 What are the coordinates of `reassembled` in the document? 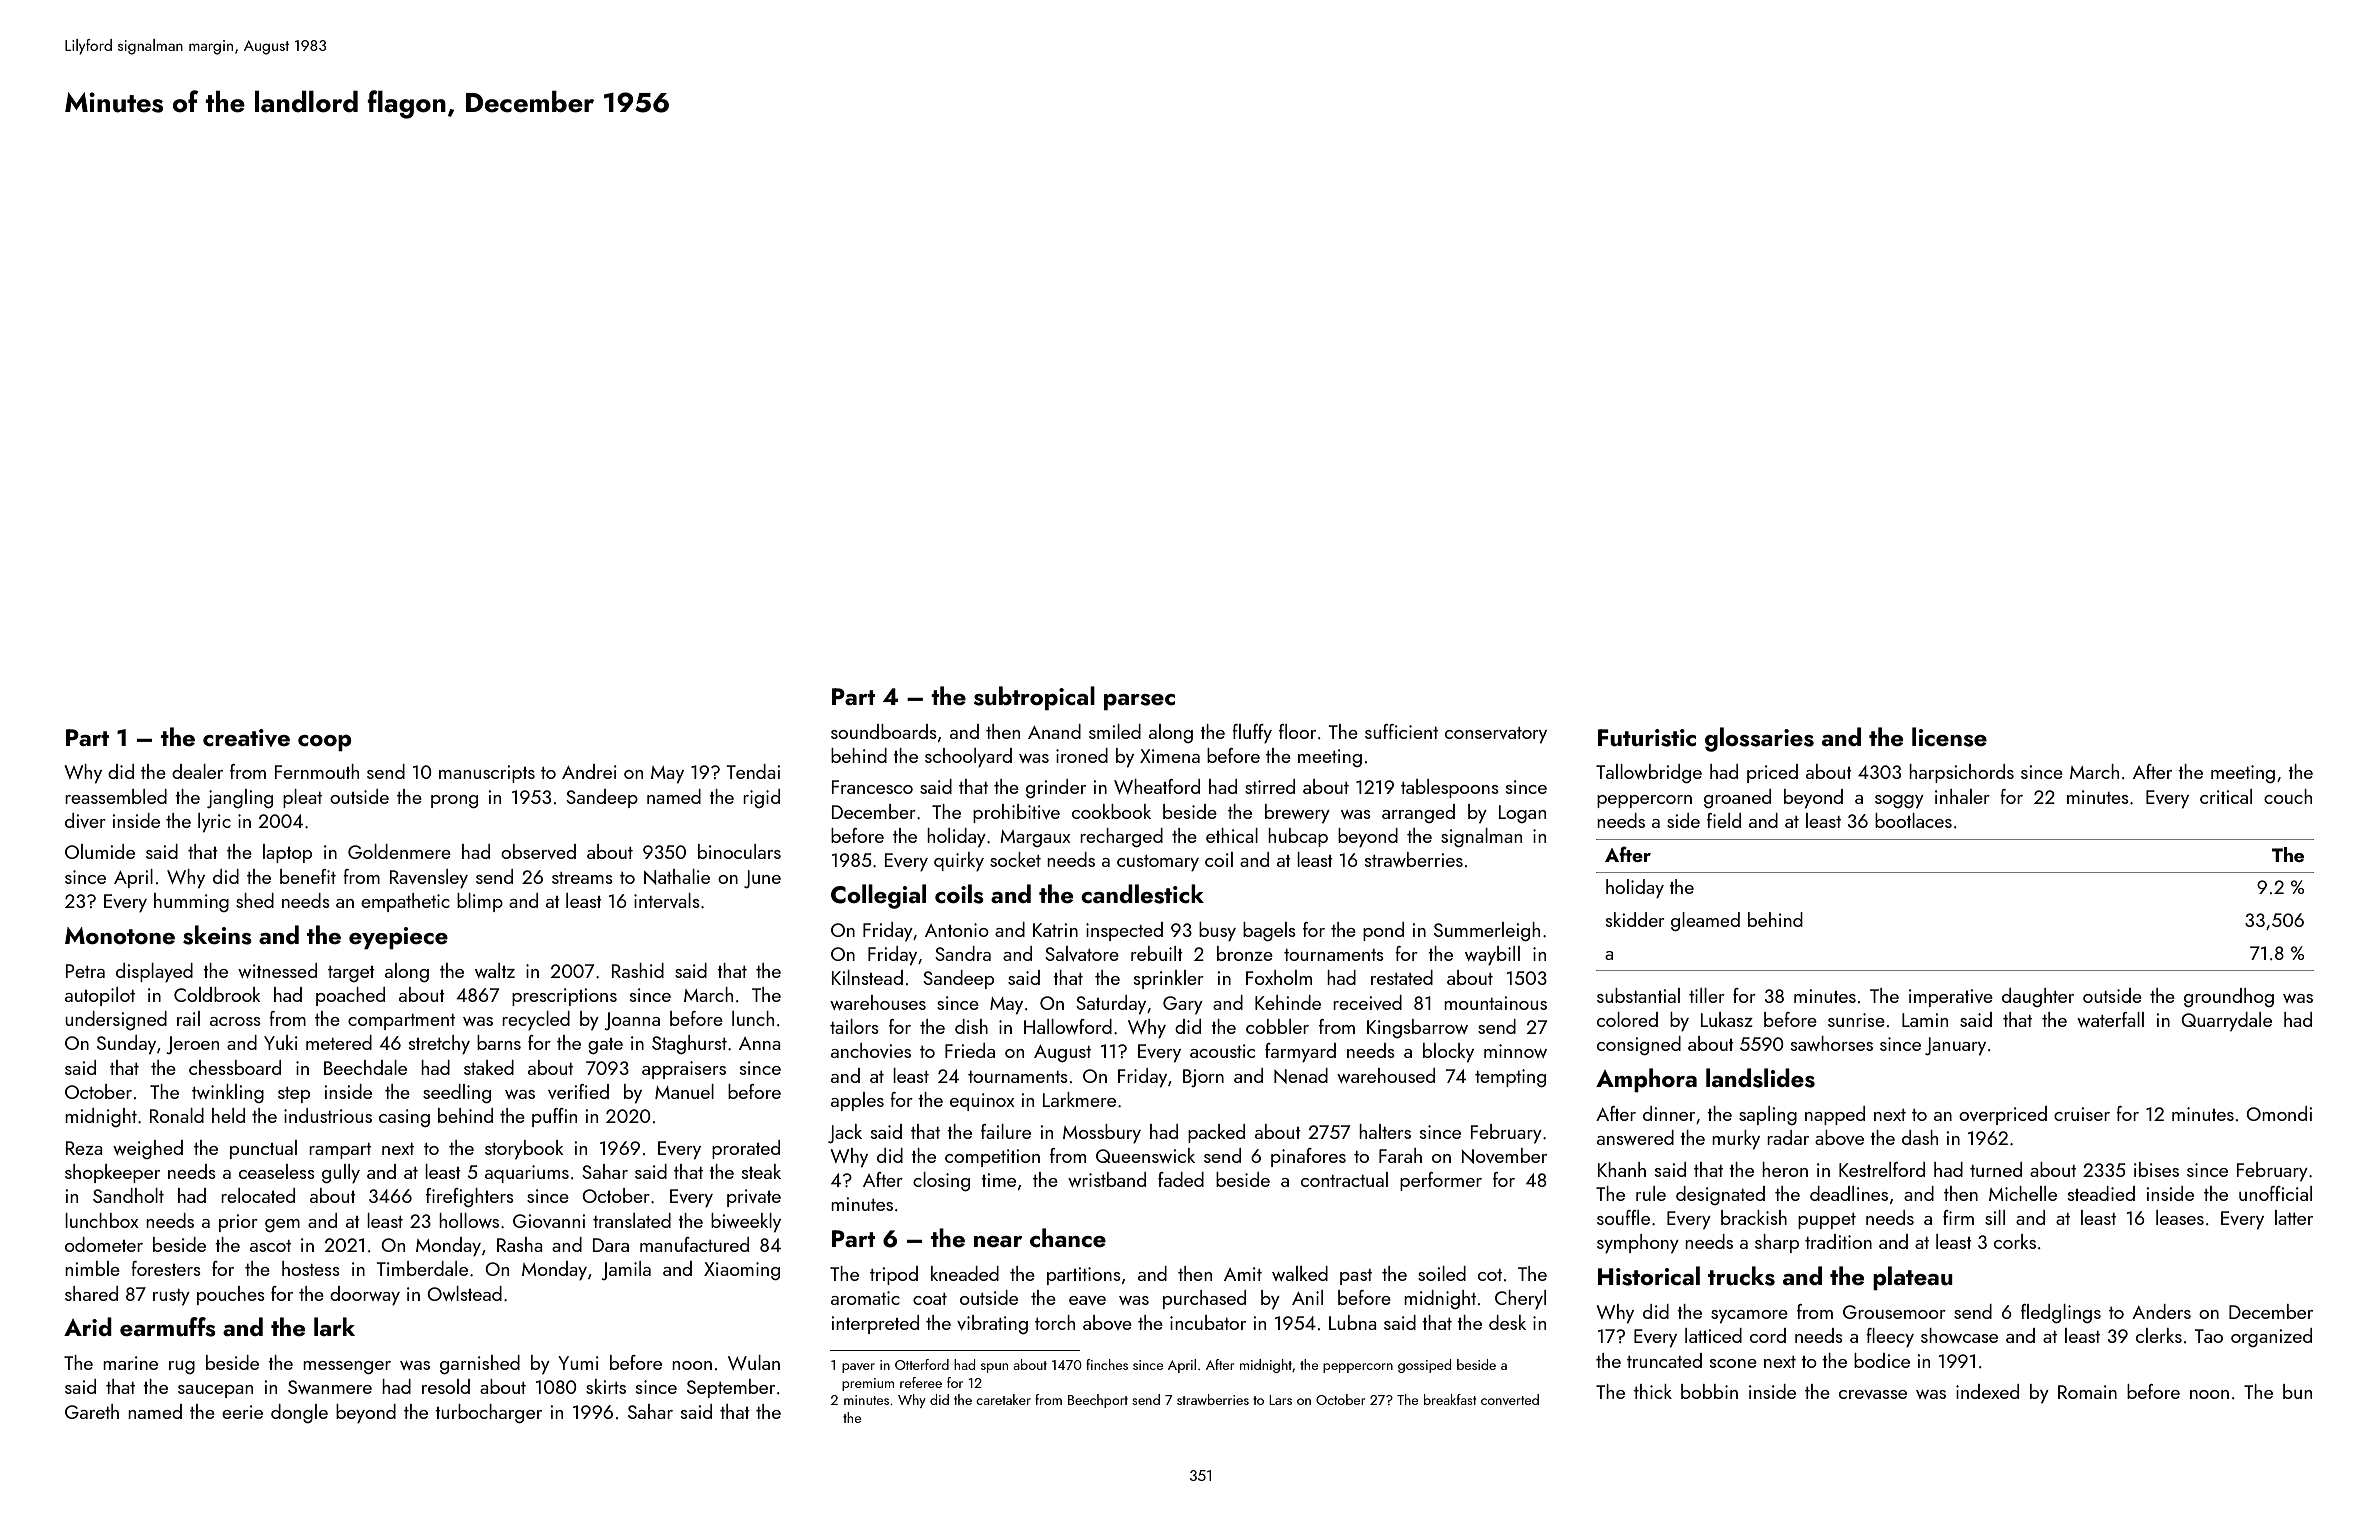 It's located at (116, 796).
